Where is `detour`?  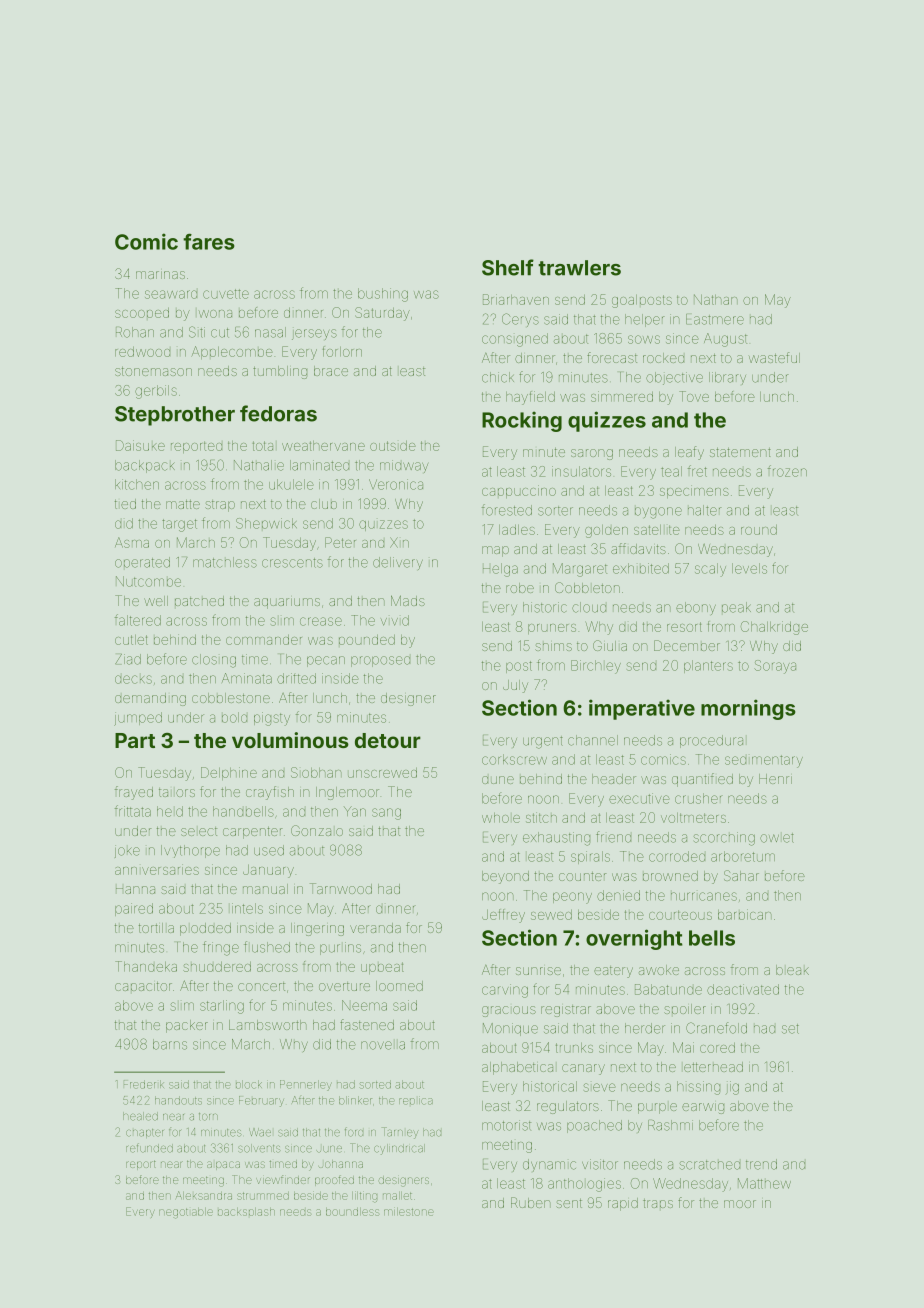 detour is located at coordinates (388, 740).
